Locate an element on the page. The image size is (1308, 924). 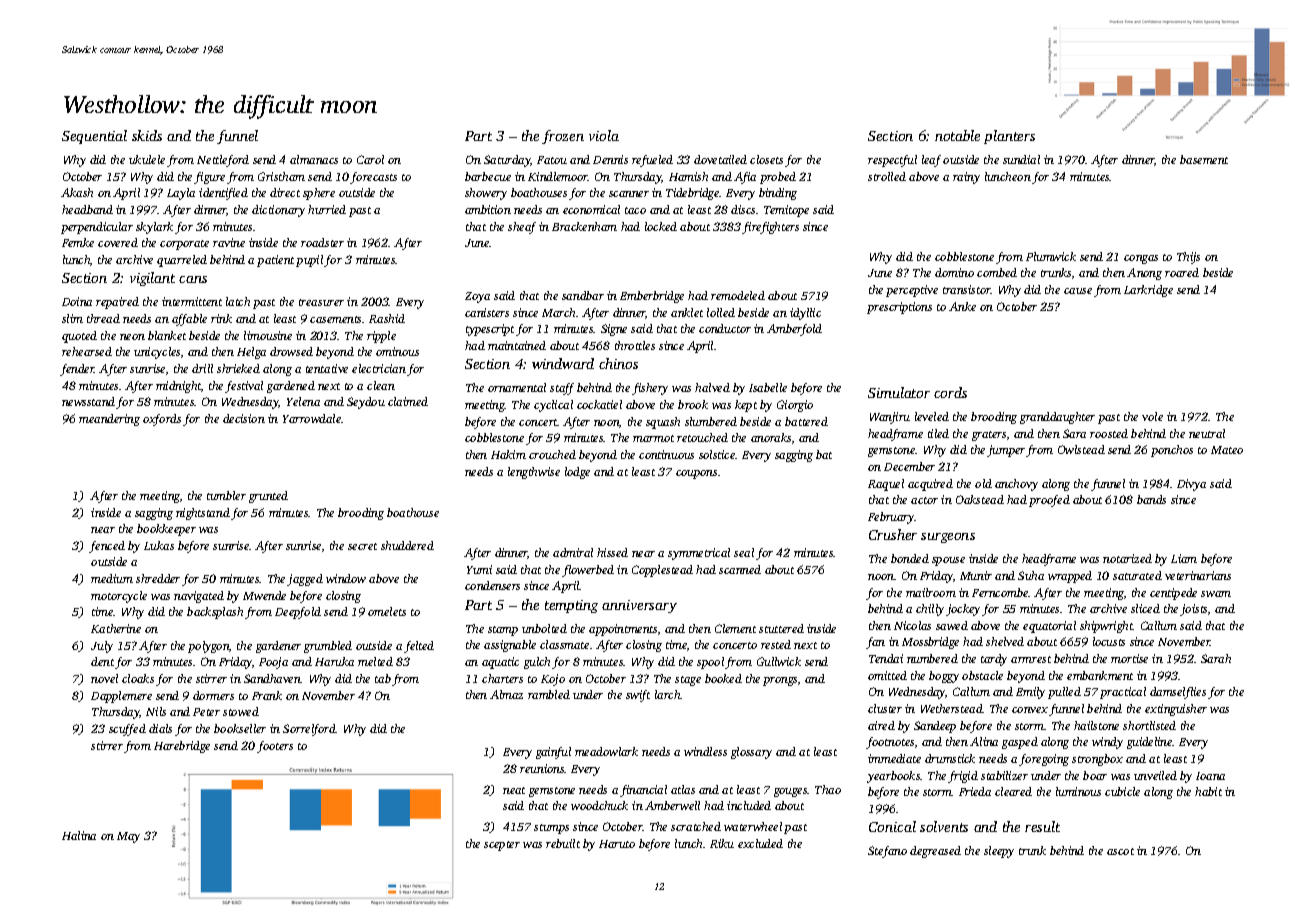
almanacs is located at coordinates (314, 159).
